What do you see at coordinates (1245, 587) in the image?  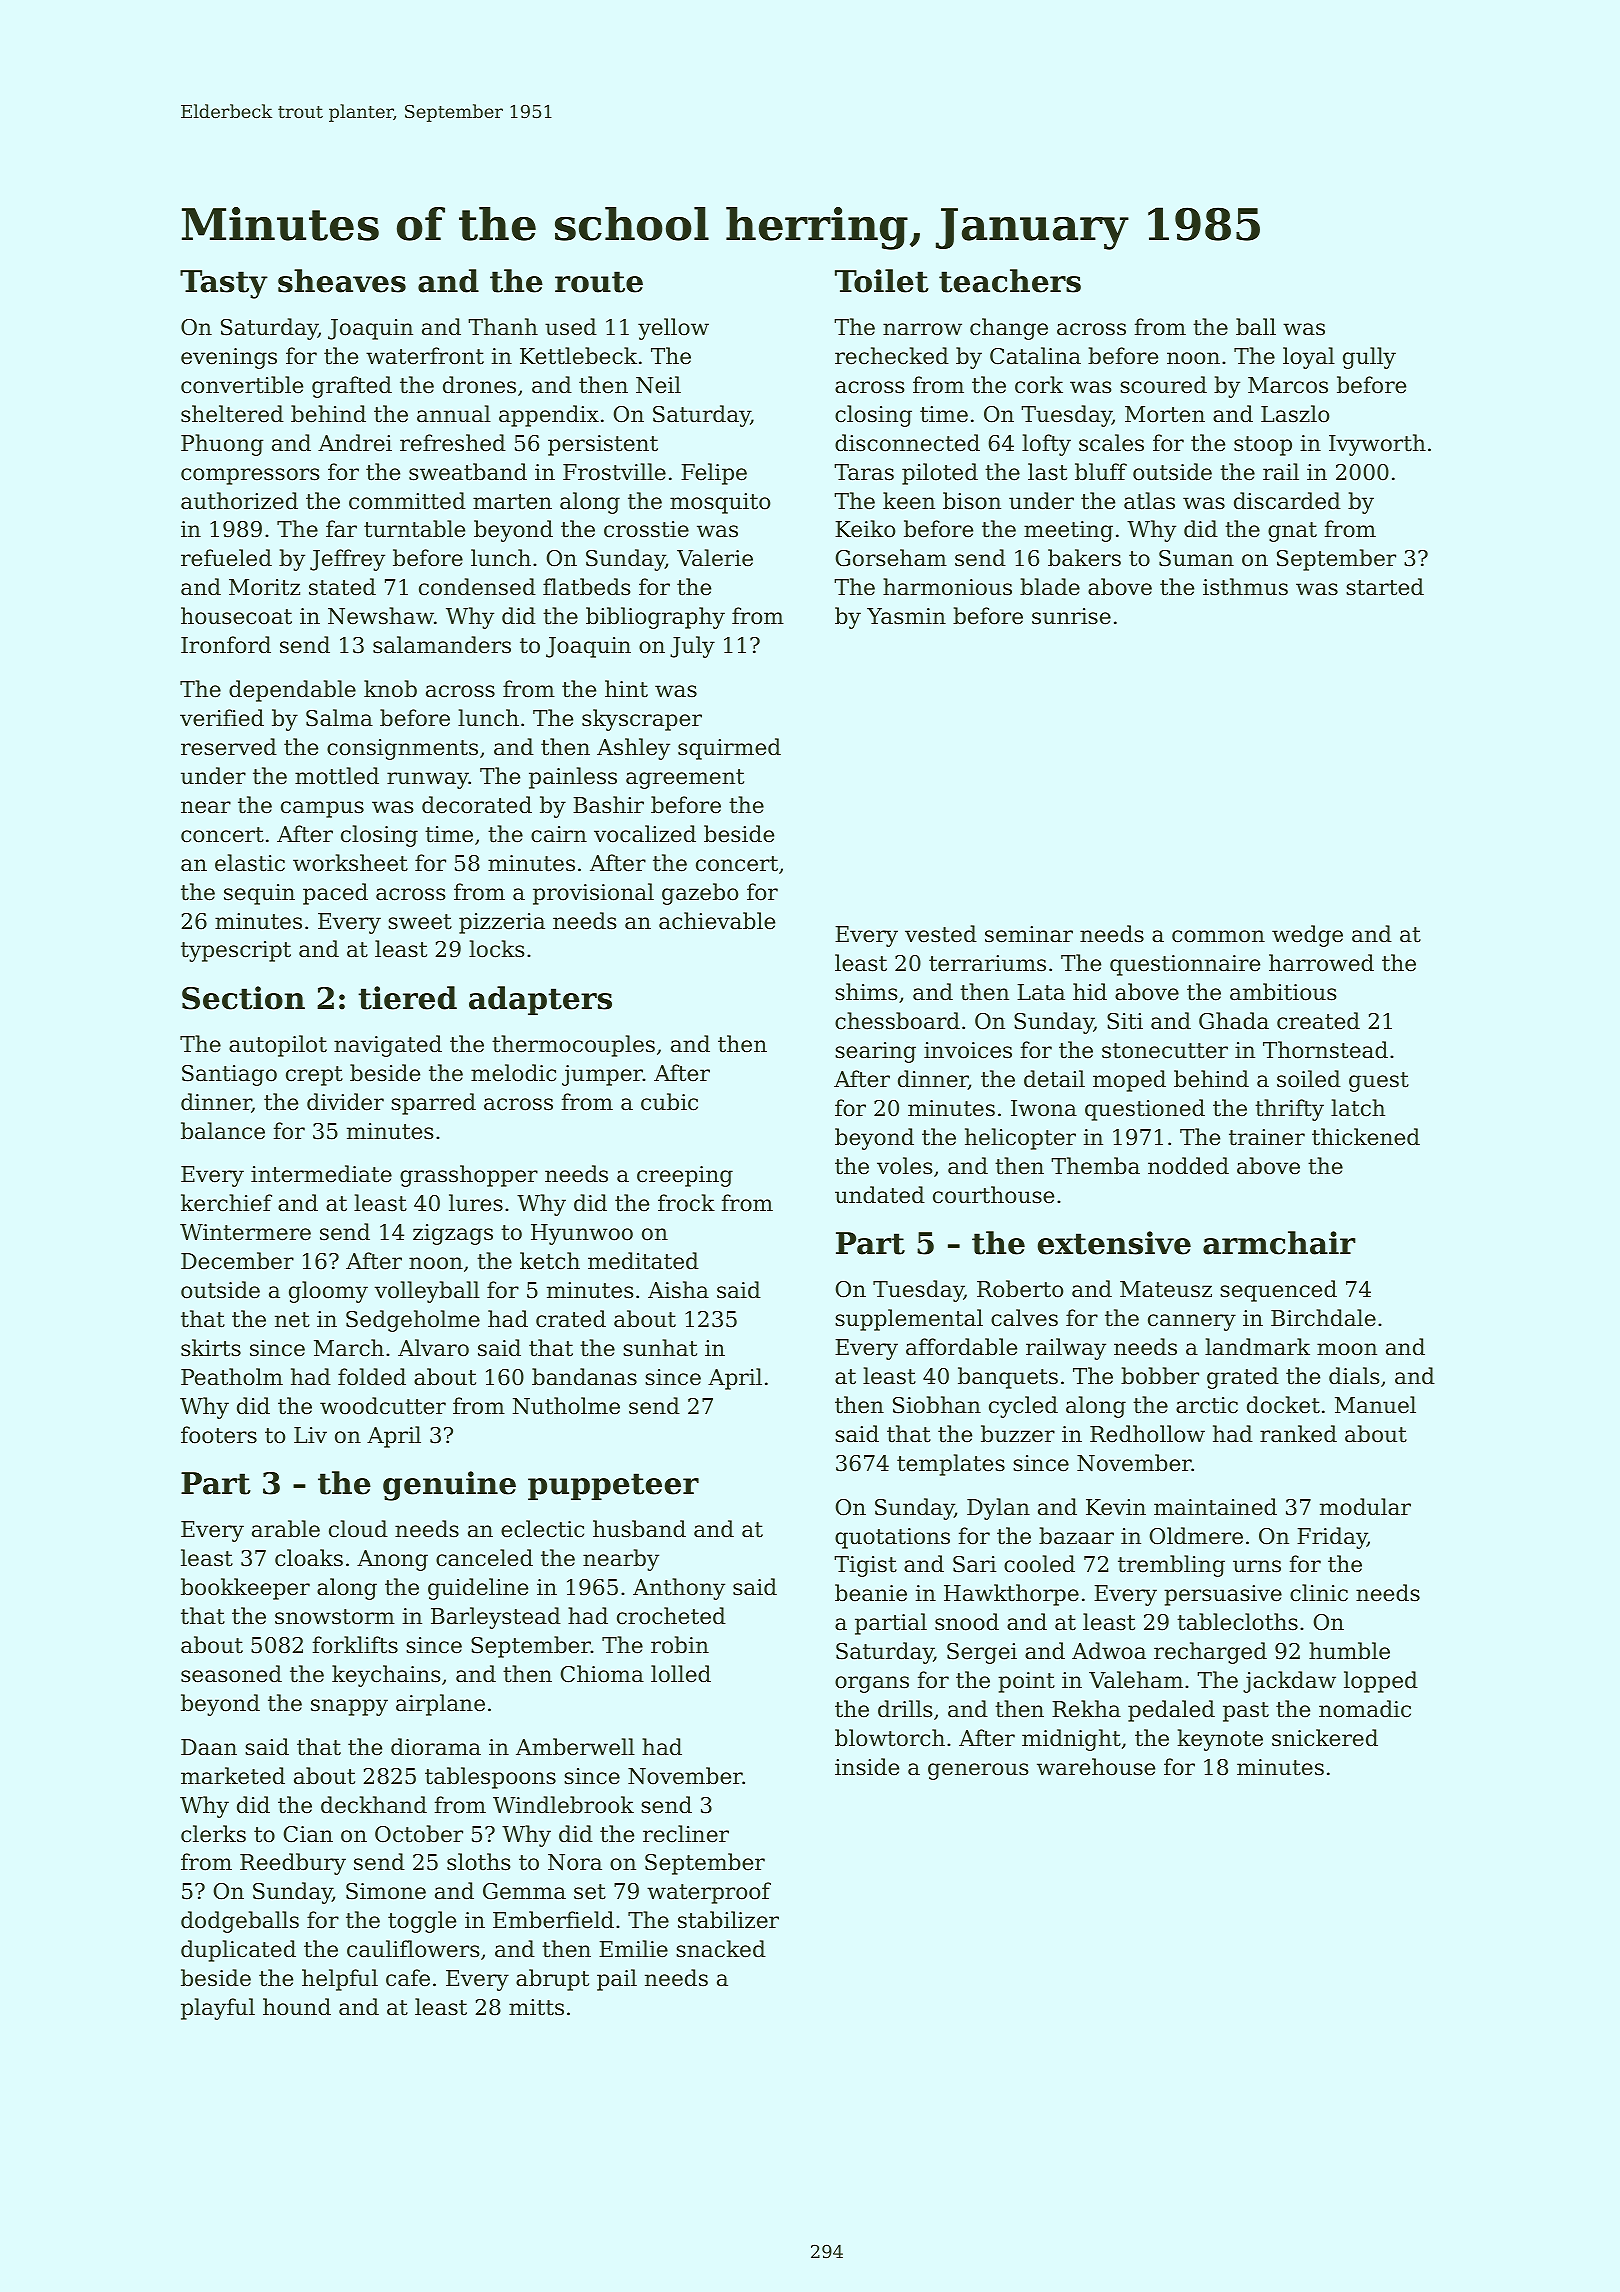 I see `isthmus` at bounding box center [1245, 587].
